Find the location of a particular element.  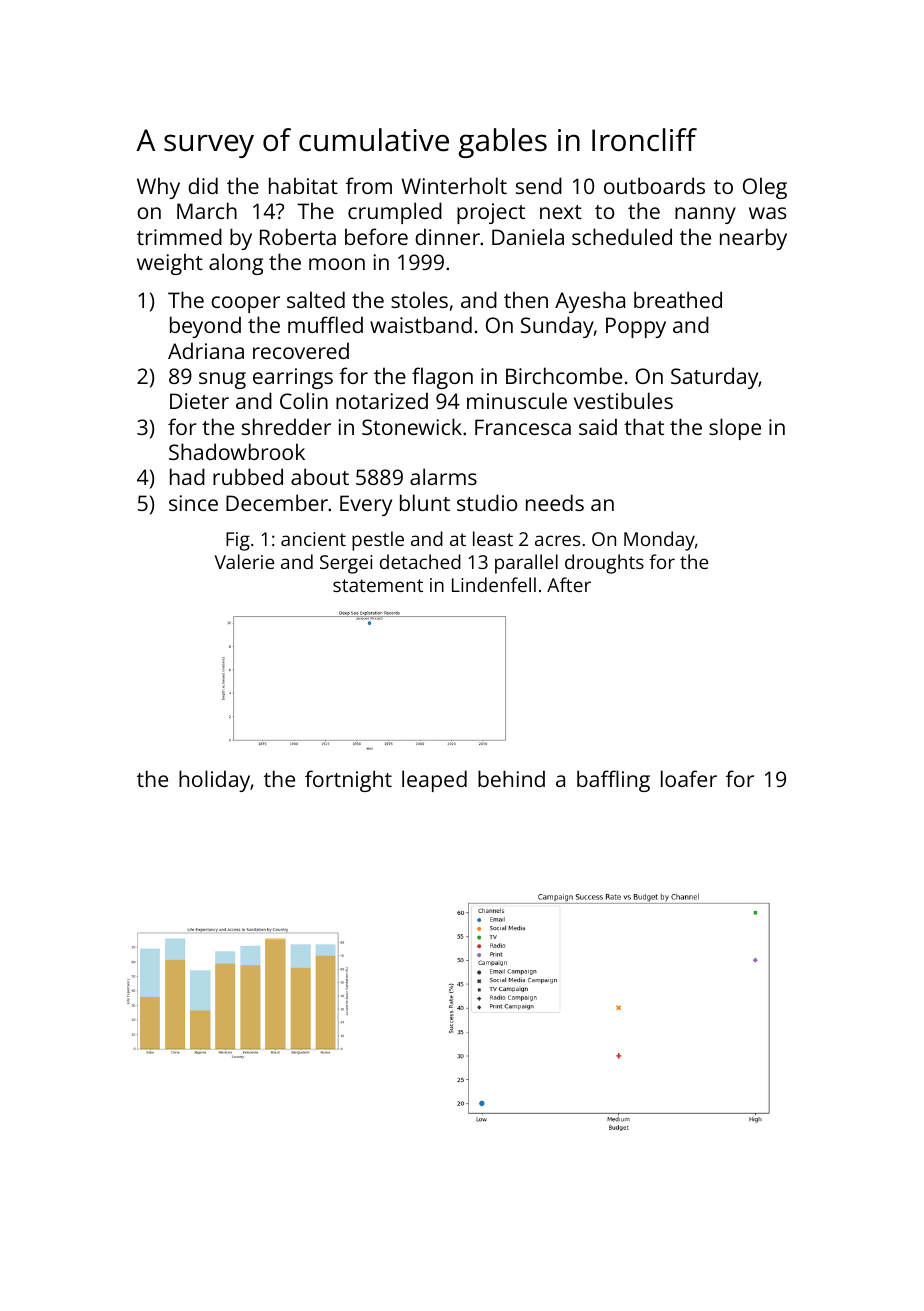

loafer is located at coordinates (689, 778).
